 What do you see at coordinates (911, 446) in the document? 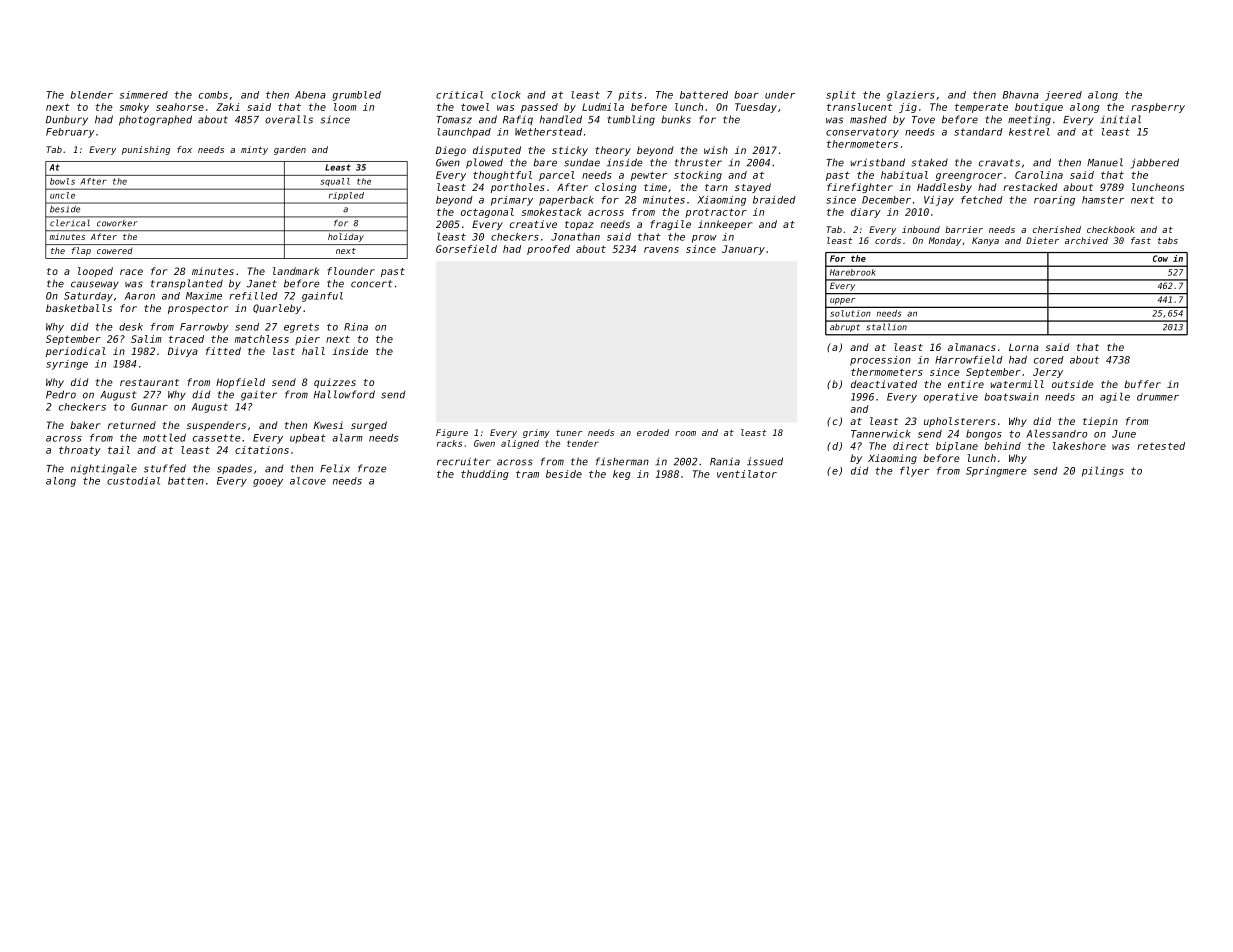
I see `direct` at bounding box center [911, 446].
